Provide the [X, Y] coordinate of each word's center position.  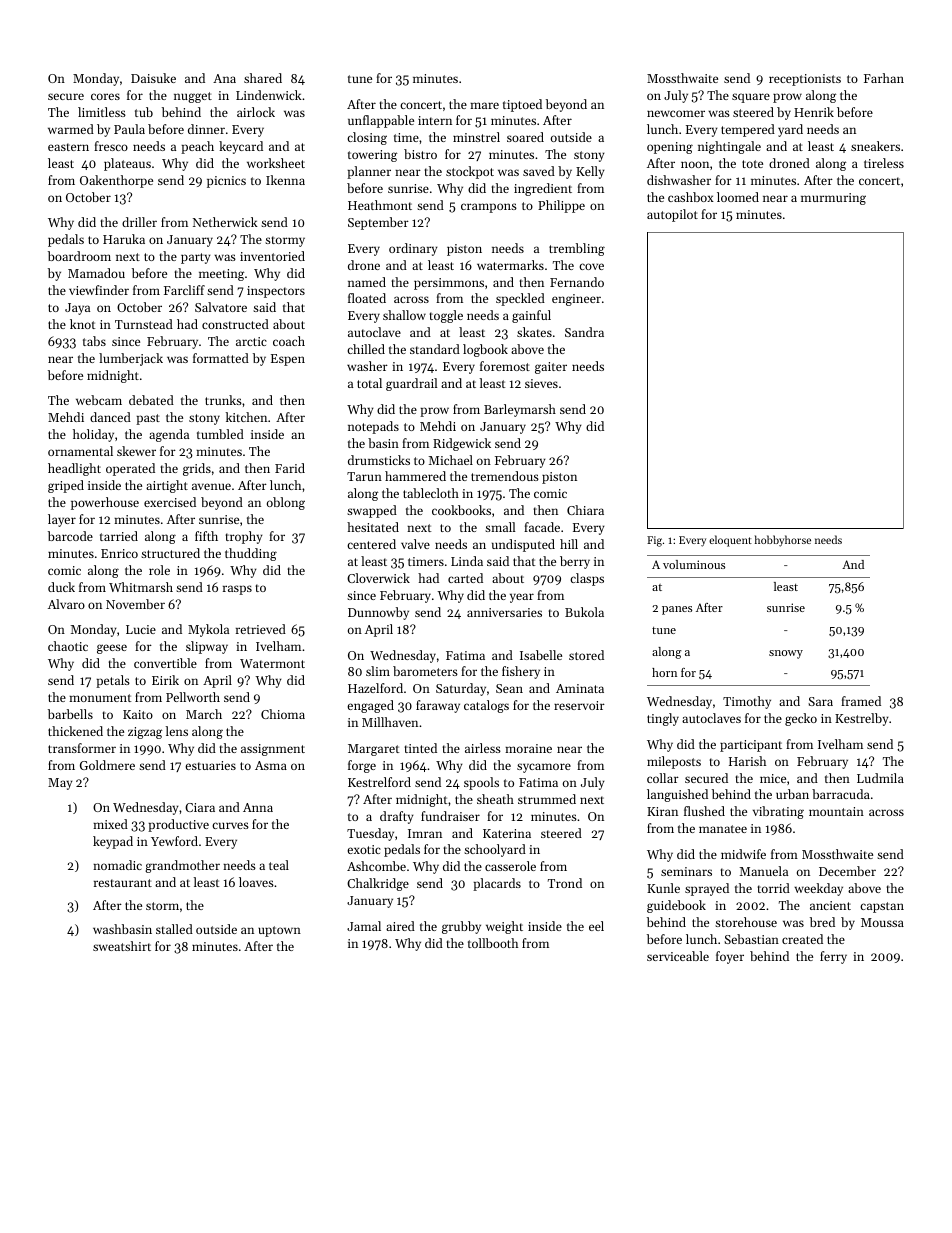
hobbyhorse [783, 541]
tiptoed [522, 105]
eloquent [730, 541]
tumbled [220, 434]
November [135, 604]
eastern [68, 147]
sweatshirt [122, 946]
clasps [587, 579]
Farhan [884, 78]
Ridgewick [462, 444]
